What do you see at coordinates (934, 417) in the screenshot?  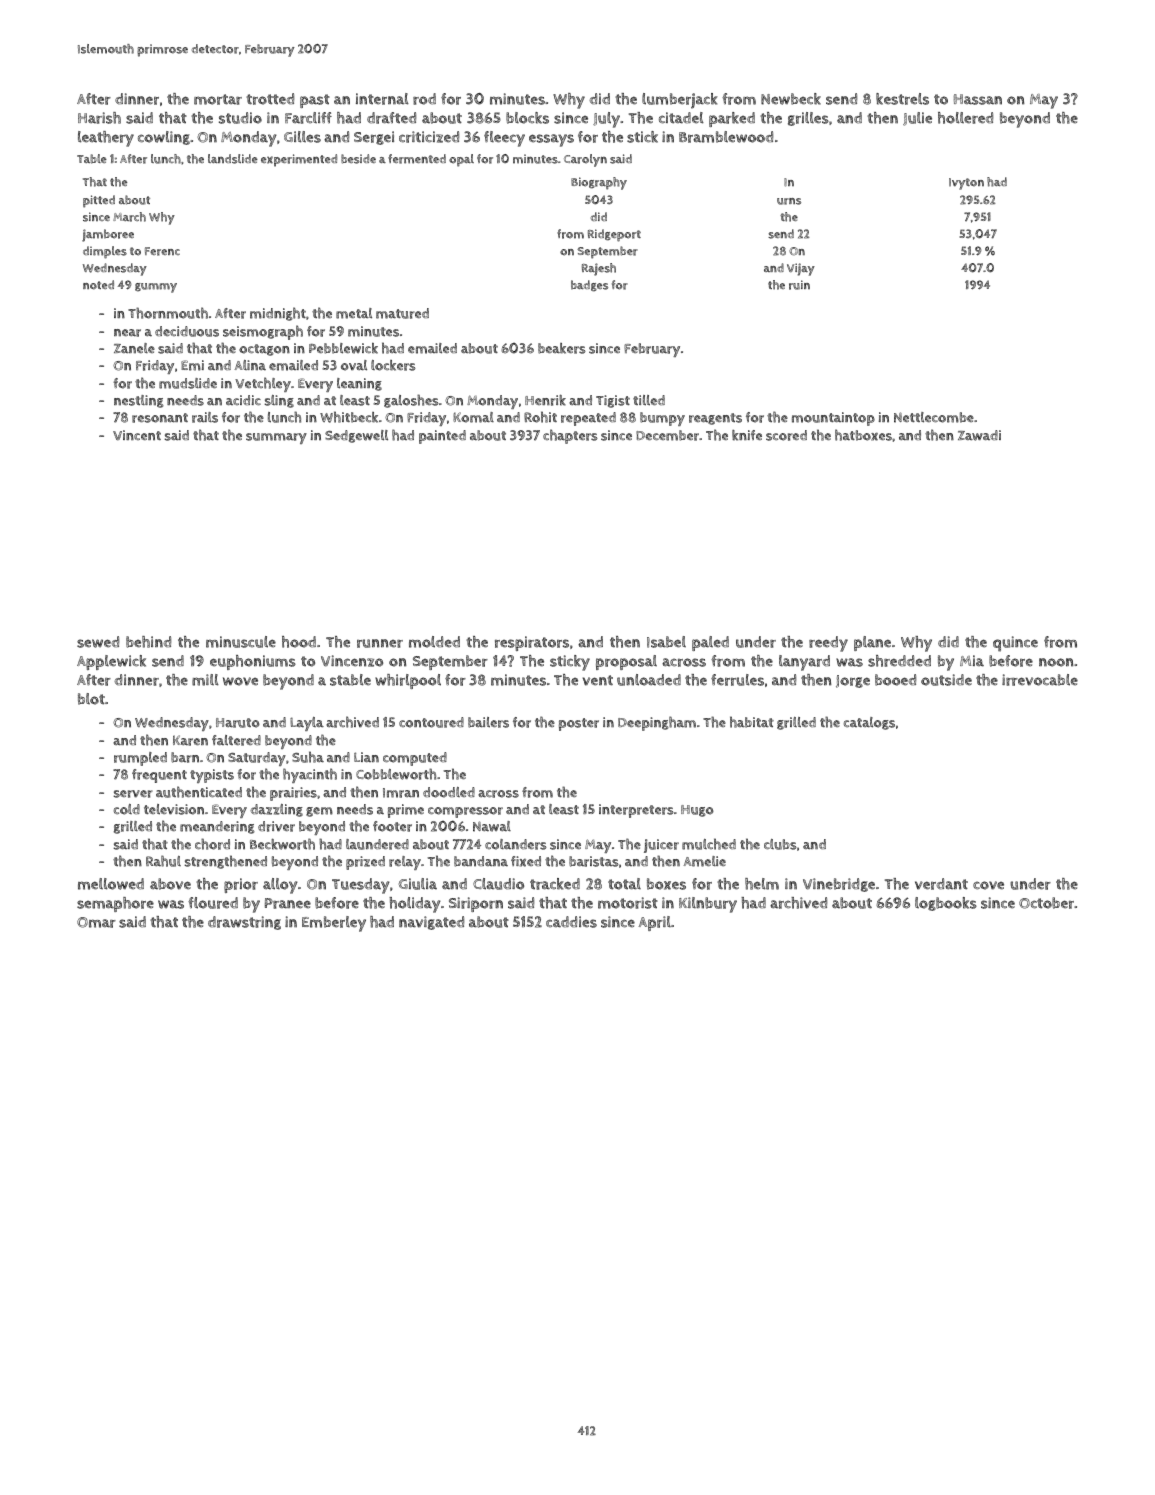 I see `Nettlecombe` at bounding box center [934, 417].
